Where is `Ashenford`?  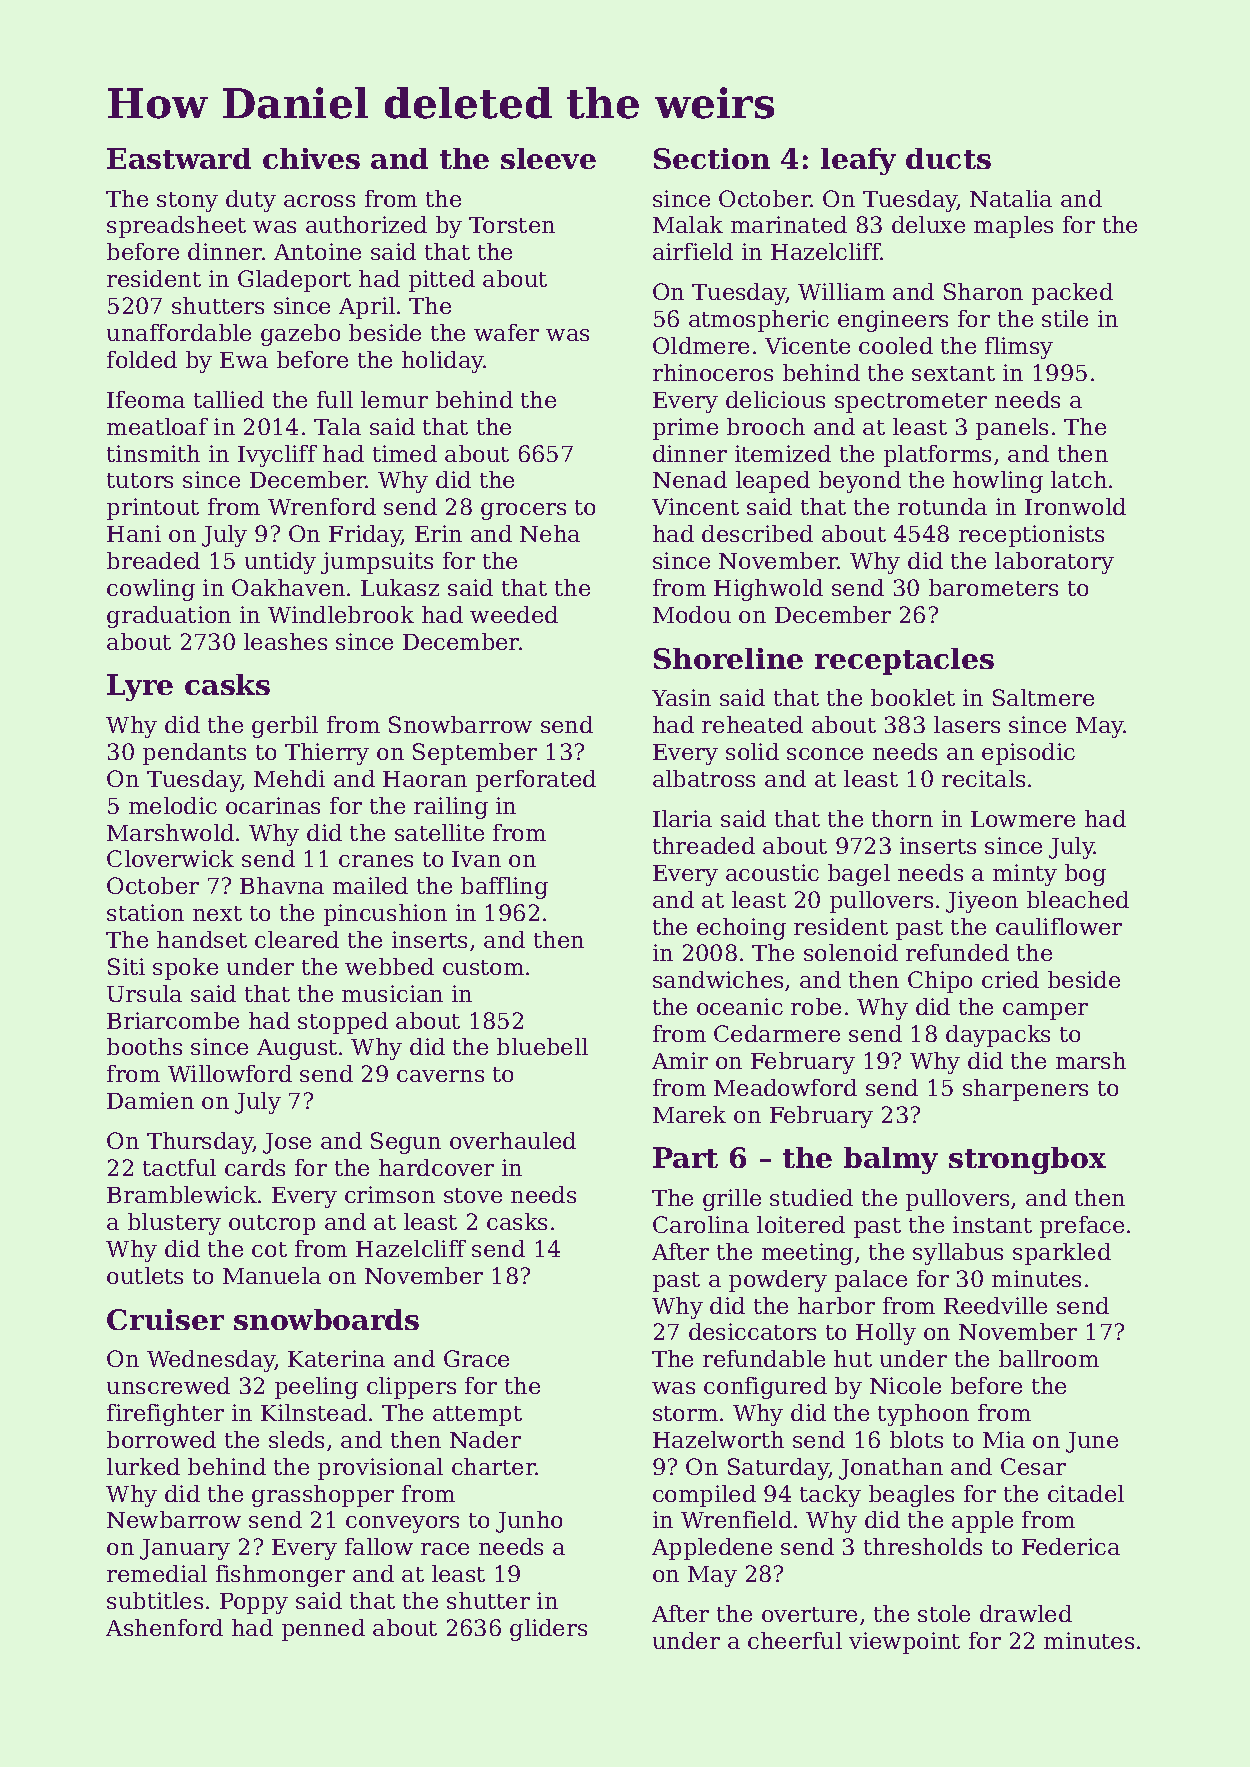 Ashenford is located at coordinates (164, 1627).
